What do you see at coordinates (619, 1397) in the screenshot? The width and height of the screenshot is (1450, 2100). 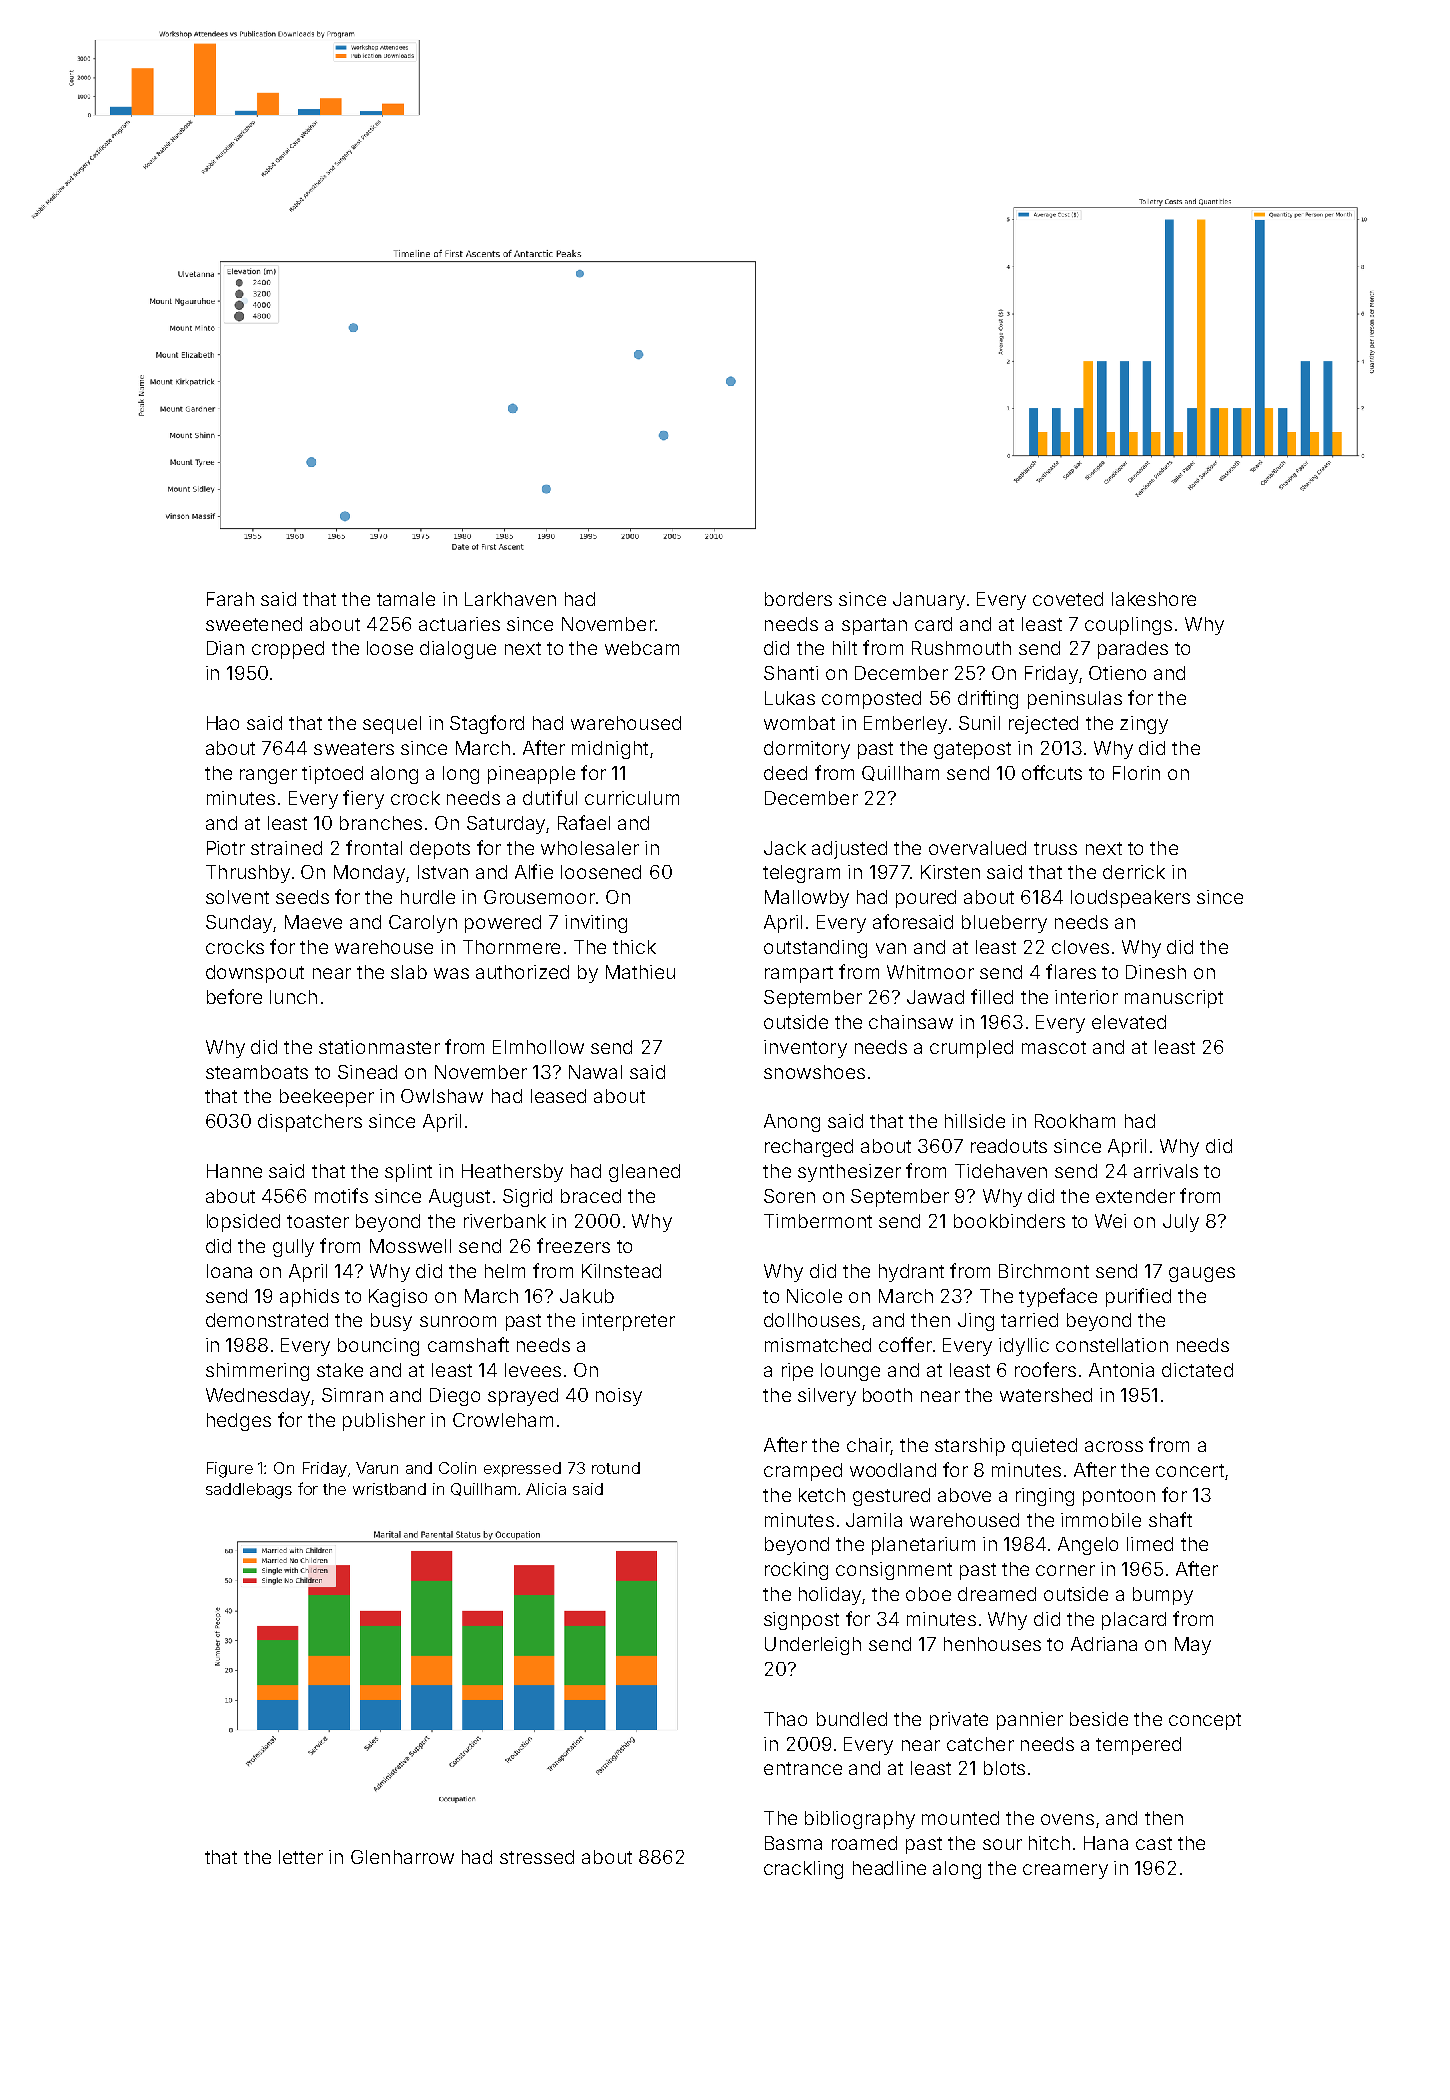 I see `noisy` at bounding box center [619, 1397].
